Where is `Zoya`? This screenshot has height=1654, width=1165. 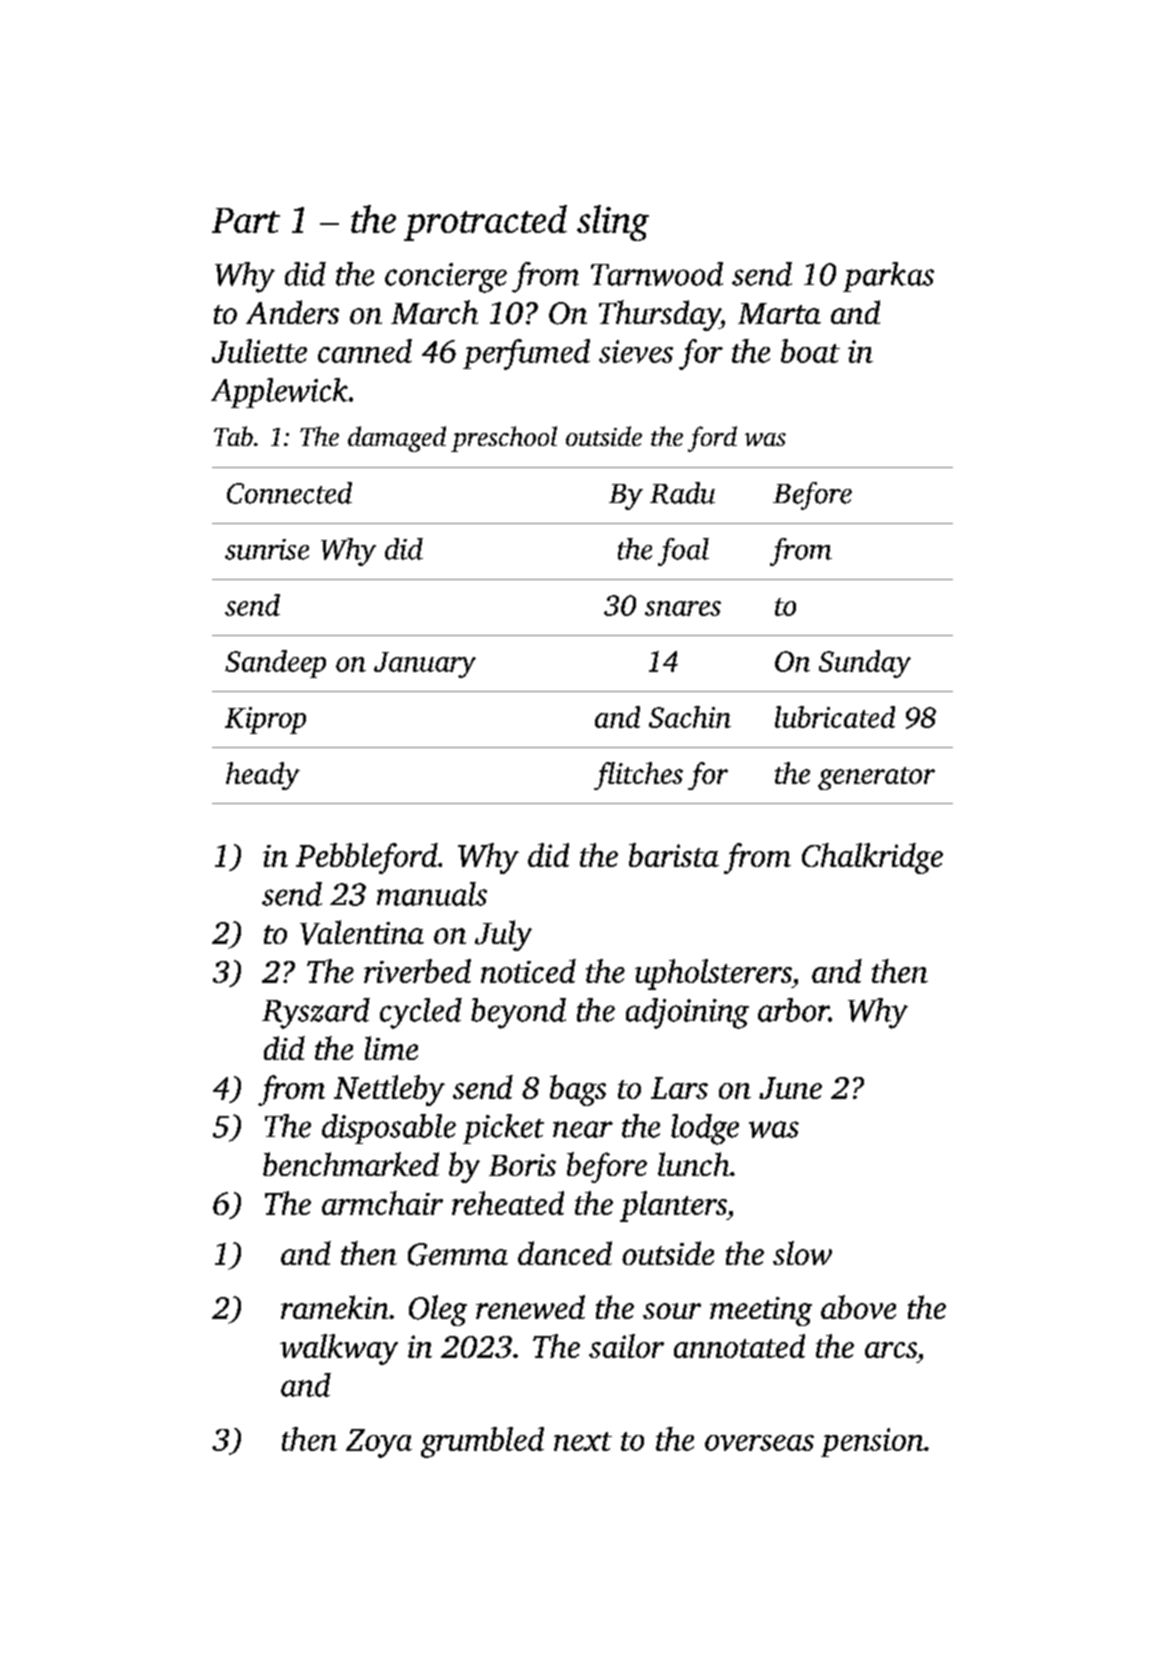 Zoya is located at coordinates (379, 1443).
